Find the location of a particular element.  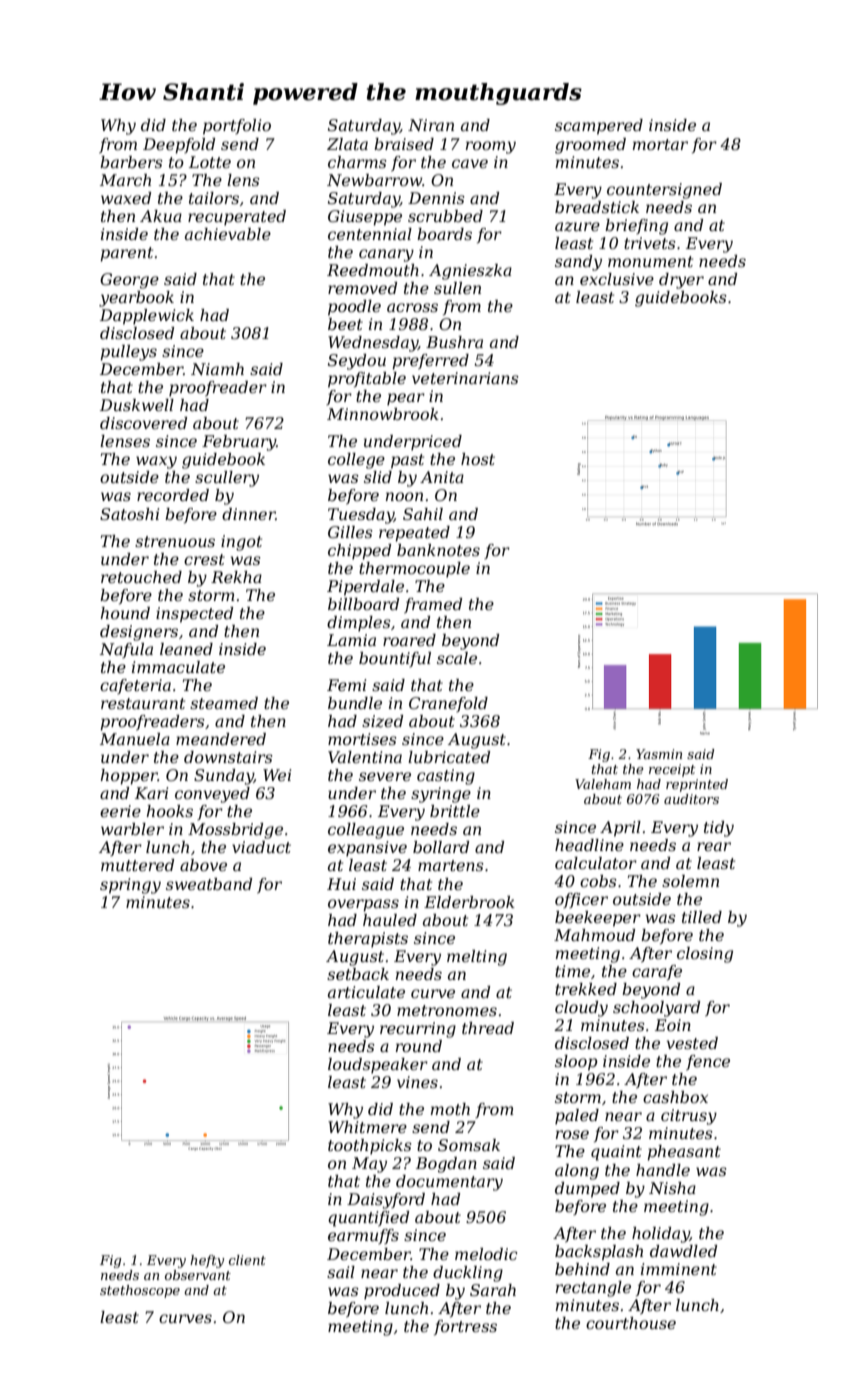

courthouse is located at coordinates (631, 1323).
